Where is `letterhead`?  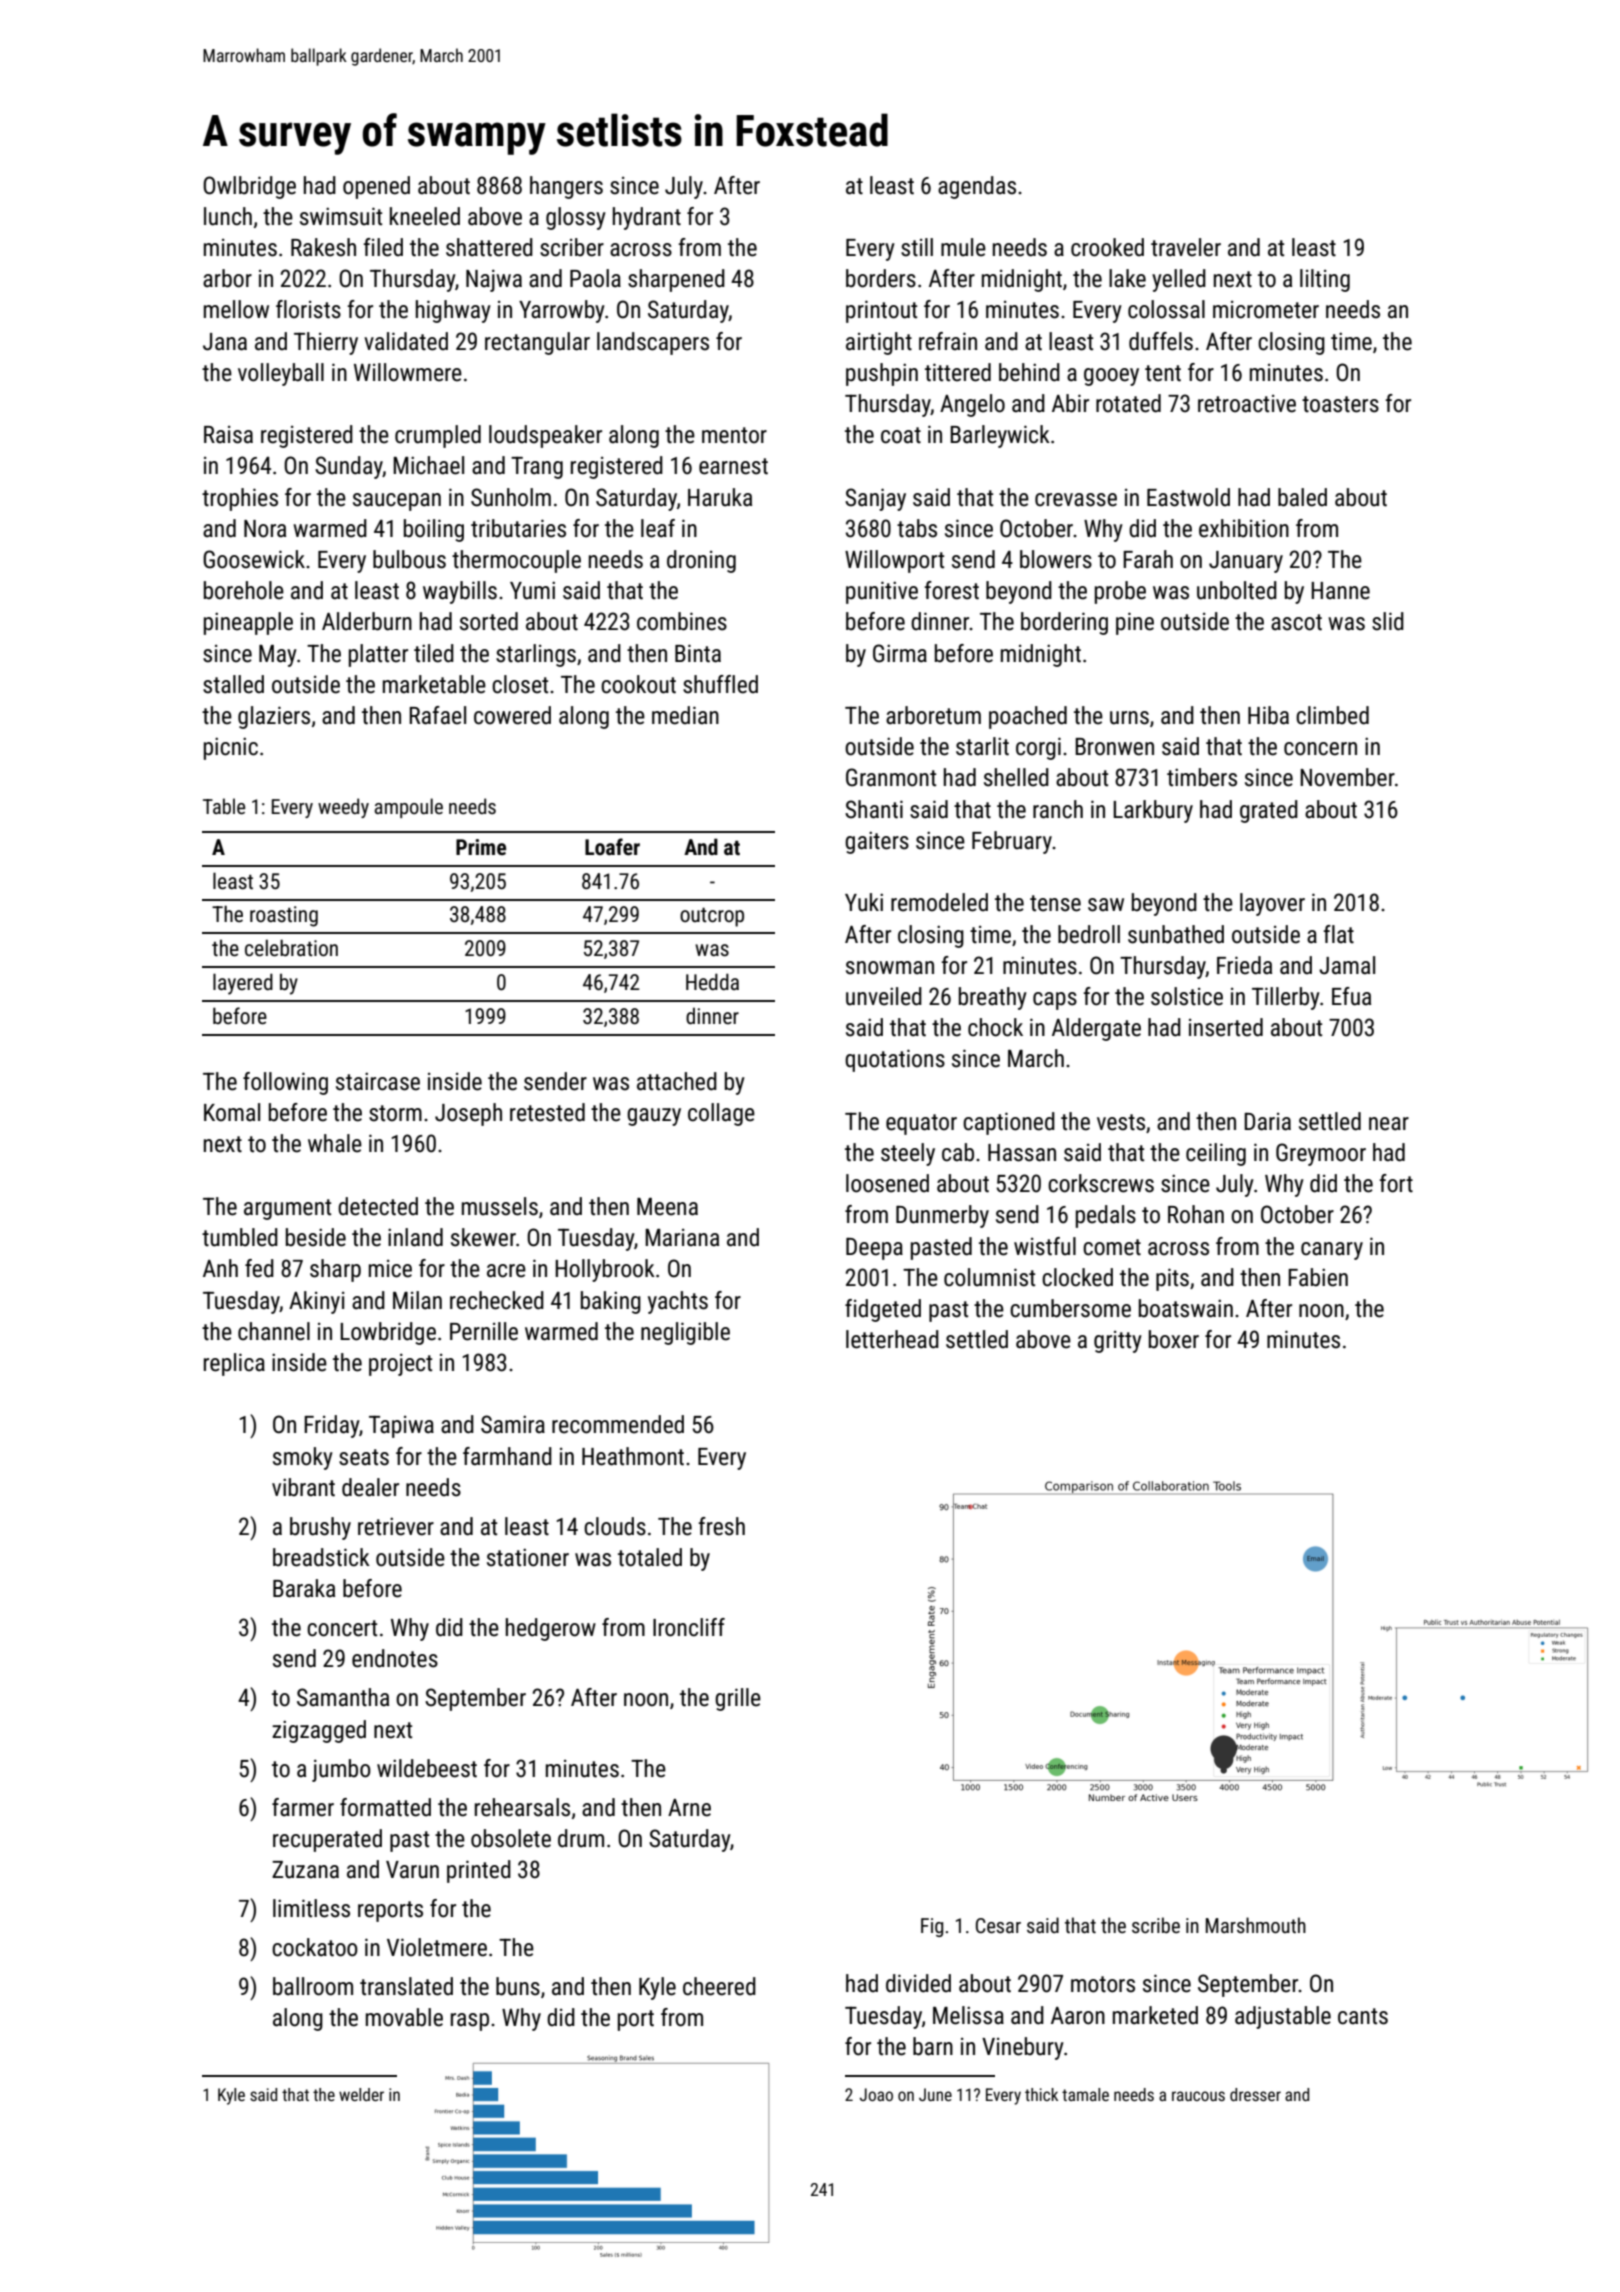
letterhead is located at coordinates (892, 1339).
